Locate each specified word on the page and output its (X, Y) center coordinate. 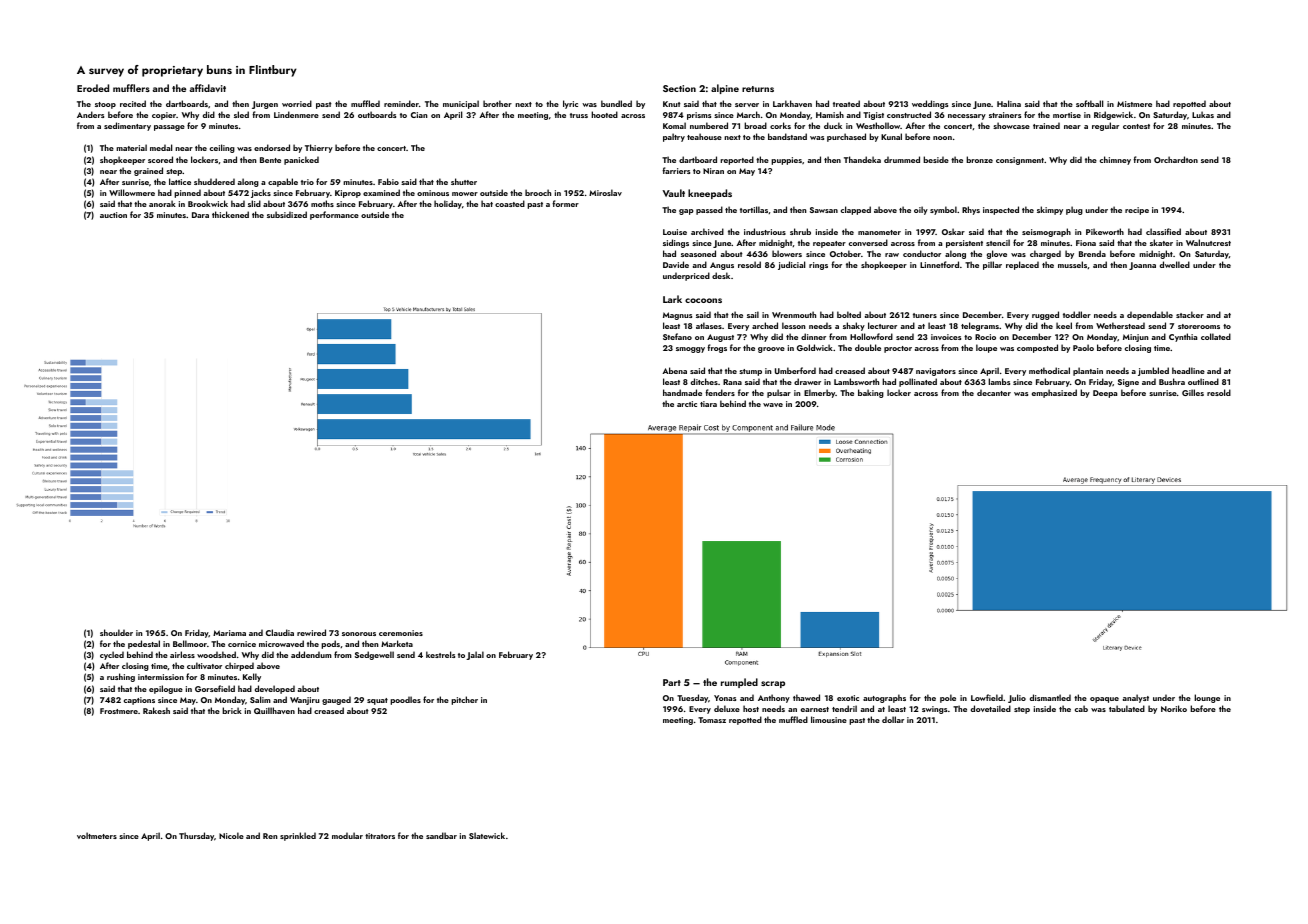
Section (679, 88)
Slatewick (487, 835)
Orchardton (1176, 159)
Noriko (1174, 708)
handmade (682, 392)
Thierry (319, 148)
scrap (773, 684)
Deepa (1105, 394)
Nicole (231, 835)
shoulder (116, 632)
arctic (687, 404)
